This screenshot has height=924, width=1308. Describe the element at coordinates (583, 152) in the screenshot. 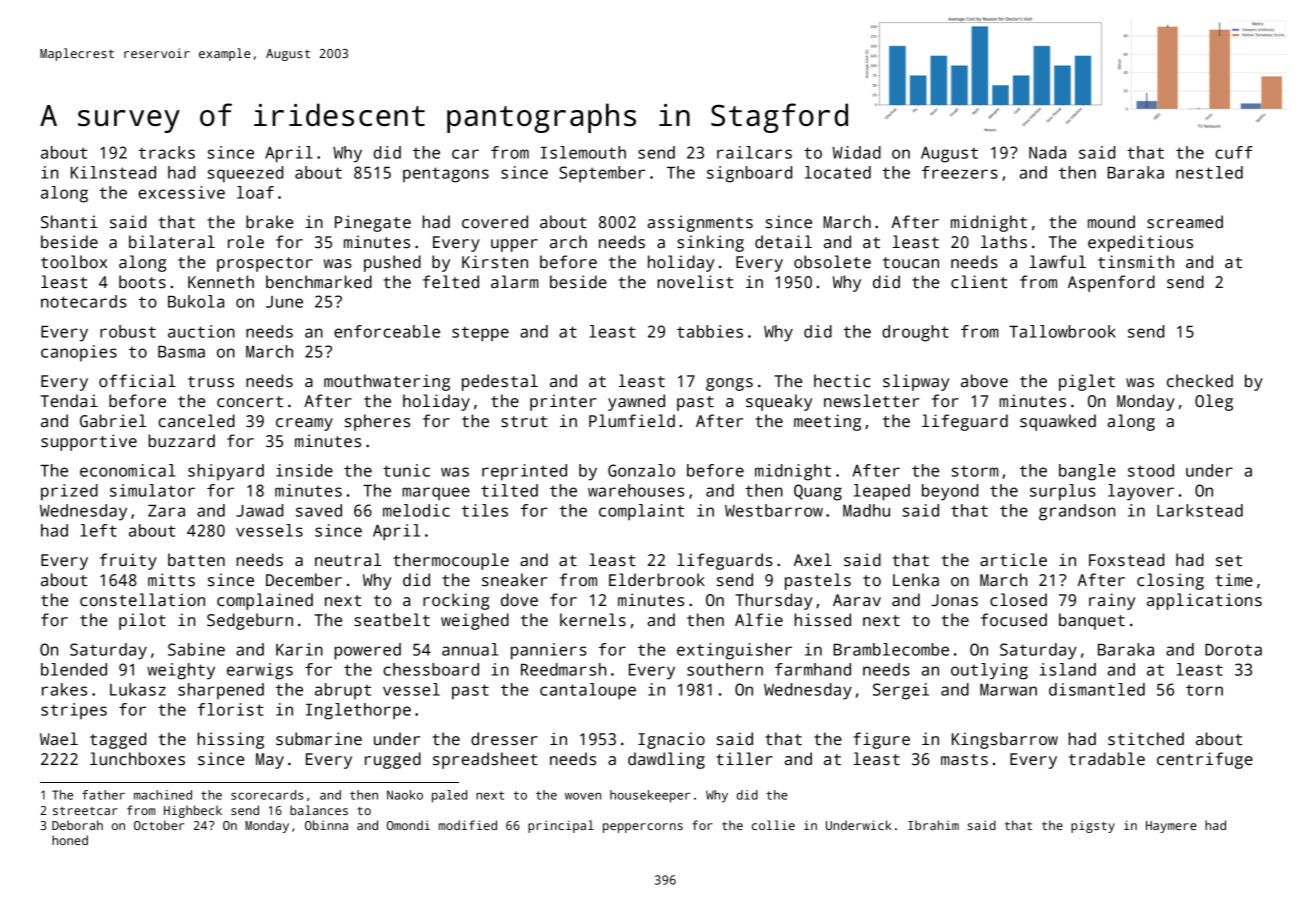

I see `Islemouth` at that location.
